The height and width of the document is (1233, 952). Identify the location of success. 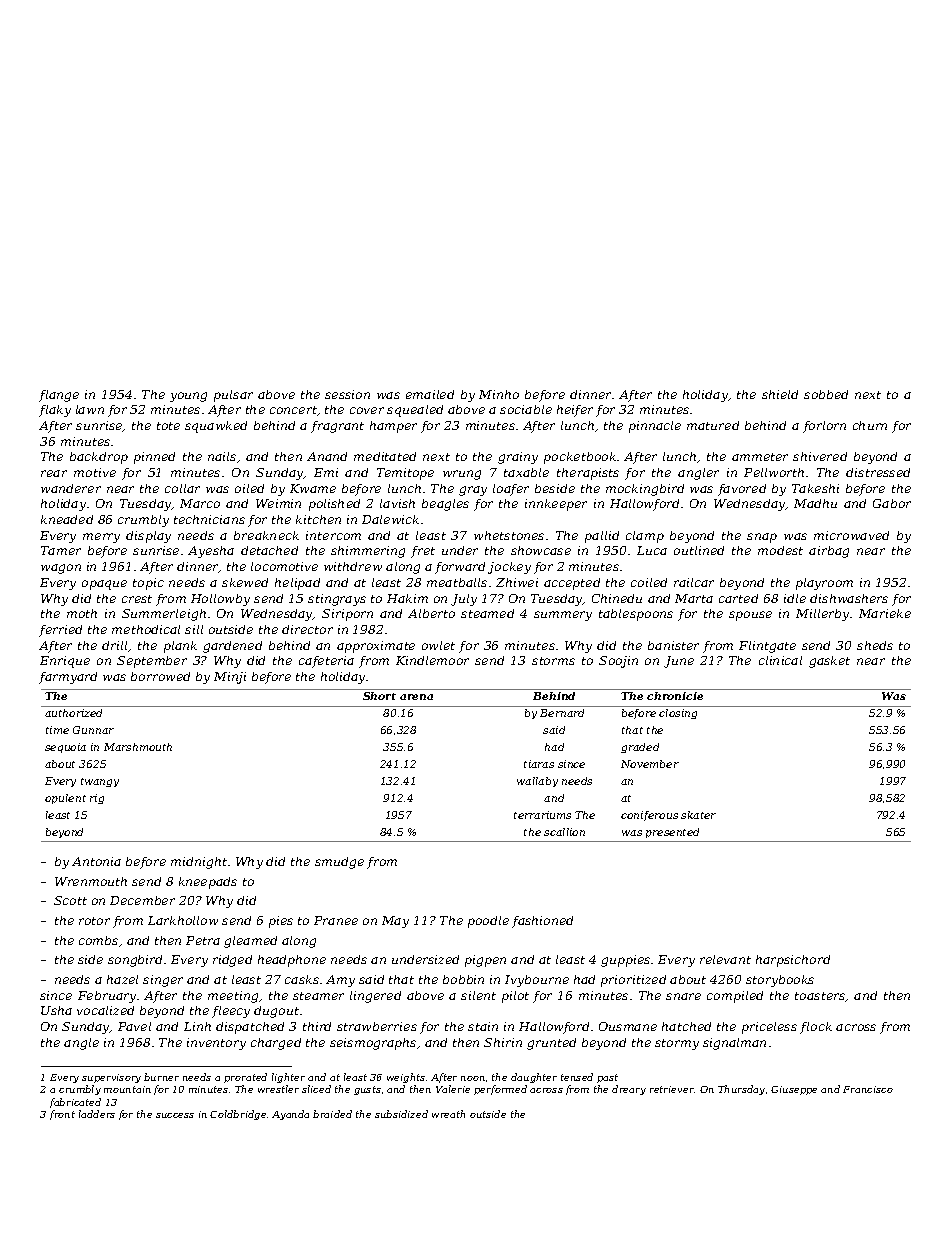
(175, 1115).
